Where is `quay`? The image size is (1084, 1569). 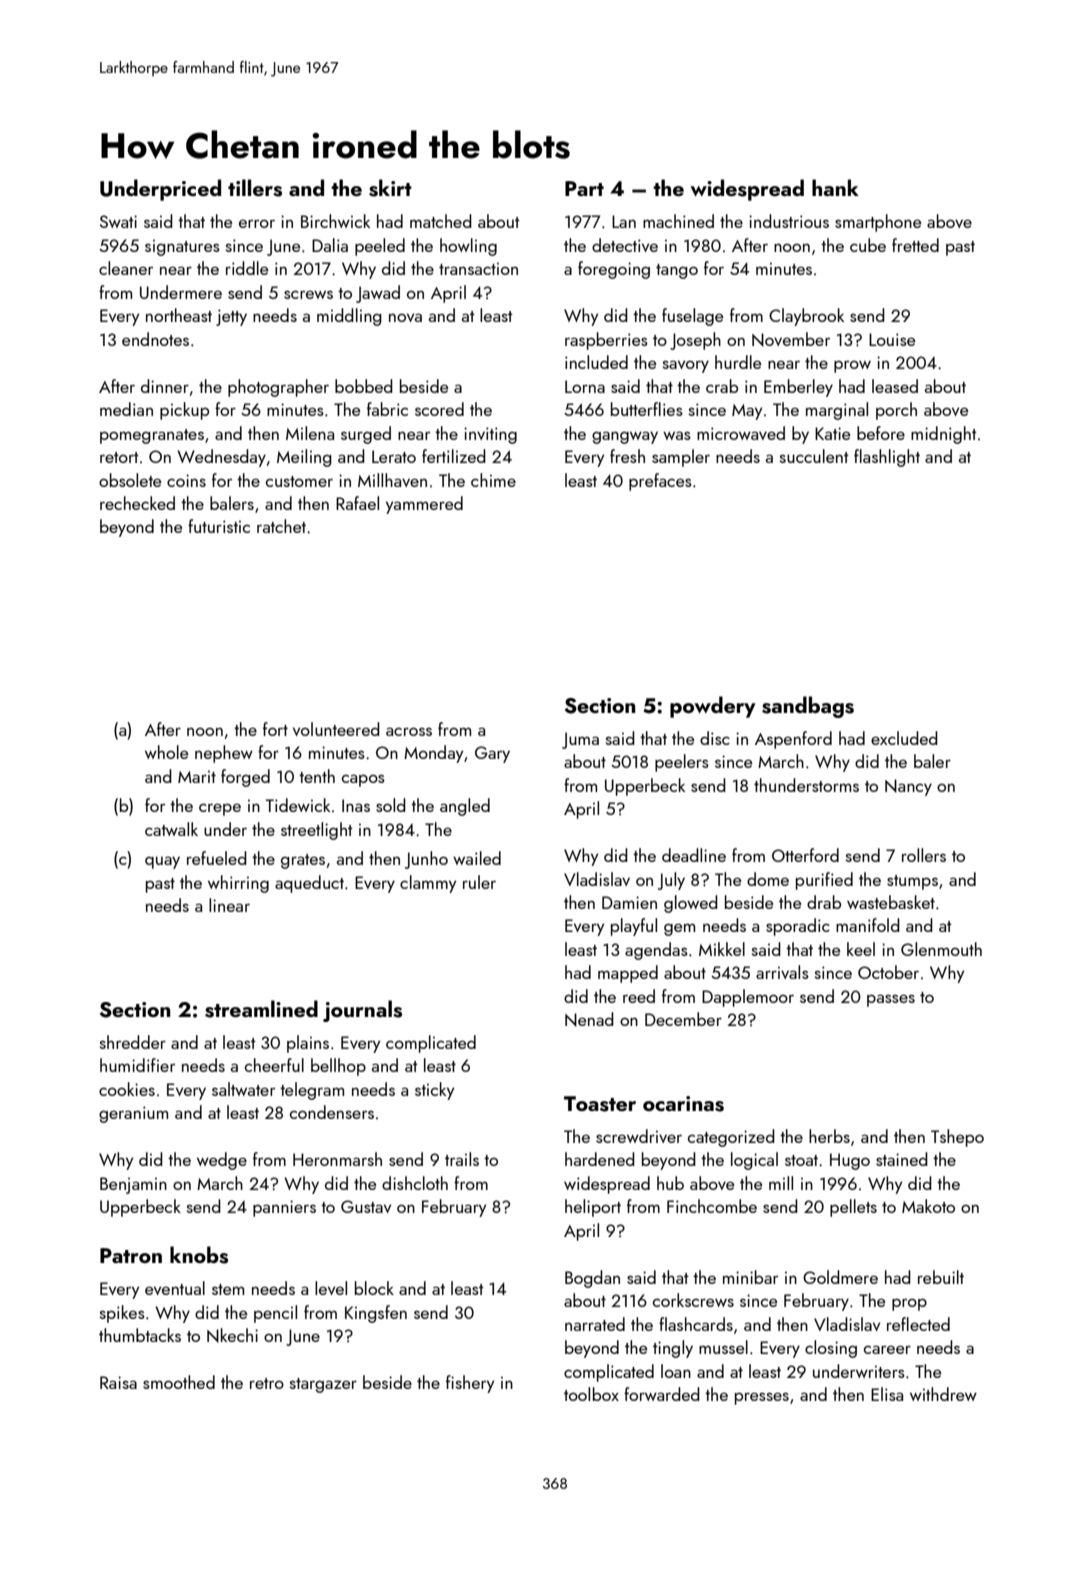
quay is located at coordinates (162, 862).
